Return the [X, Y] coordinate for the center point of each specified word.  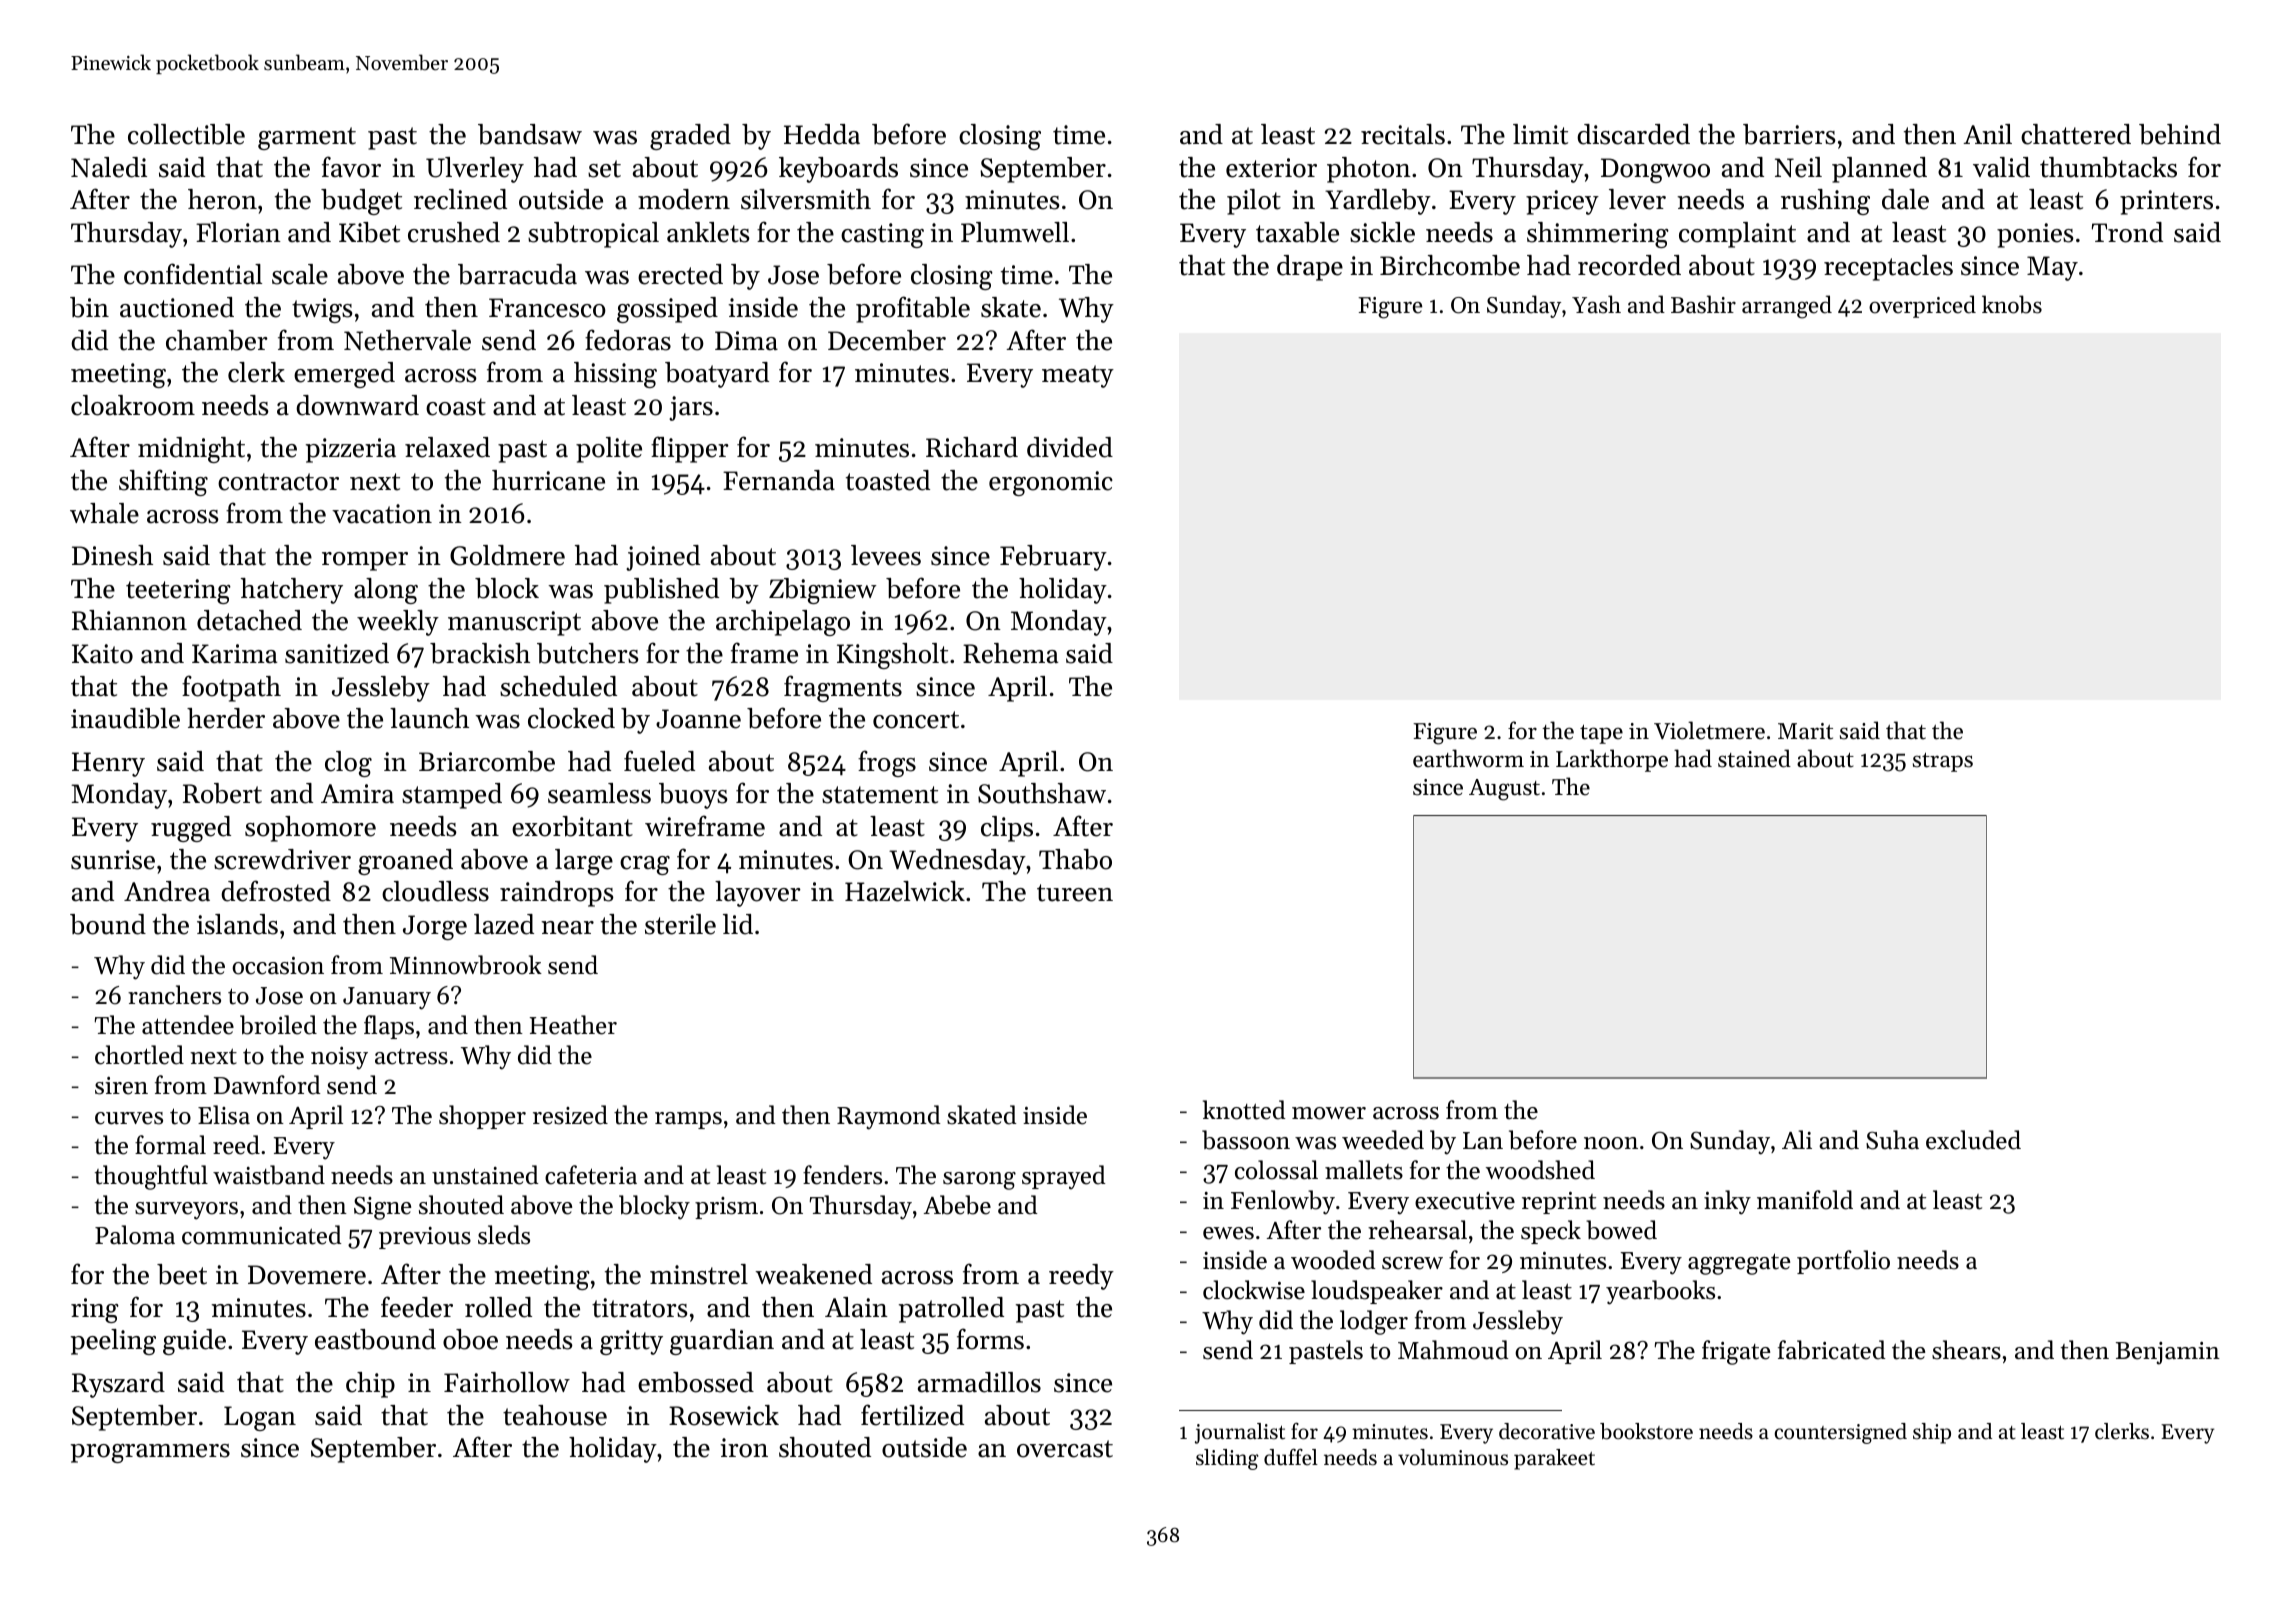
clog [348, 764]
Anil [1987, 134]
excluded [1973, 1140]
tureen [1075, 893]
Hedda [822, 134]
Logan [260, 1418]
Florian [238, 232]
